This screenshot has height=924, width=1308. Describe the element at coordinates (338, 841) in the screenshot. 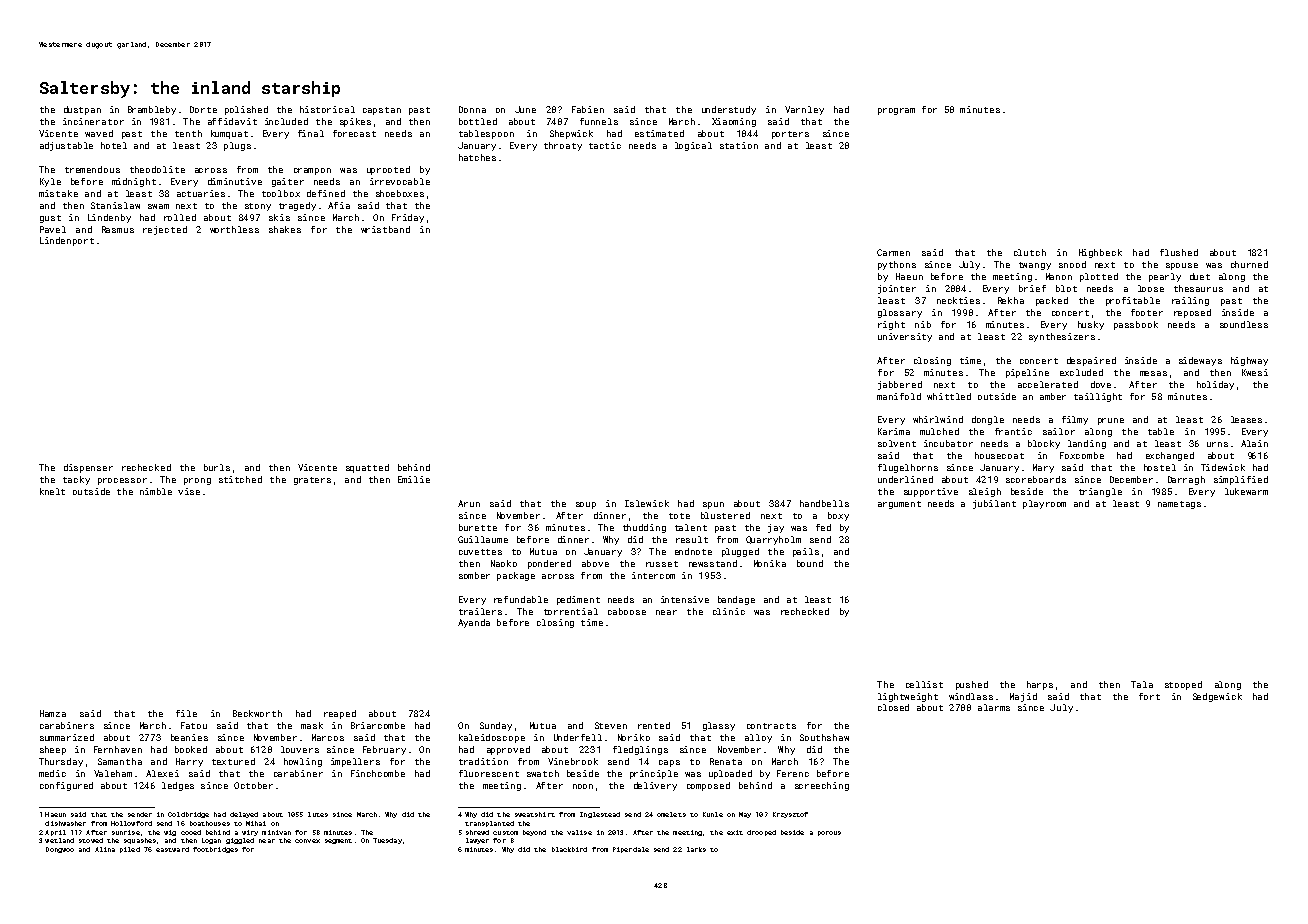

I see `segment` at that location.
